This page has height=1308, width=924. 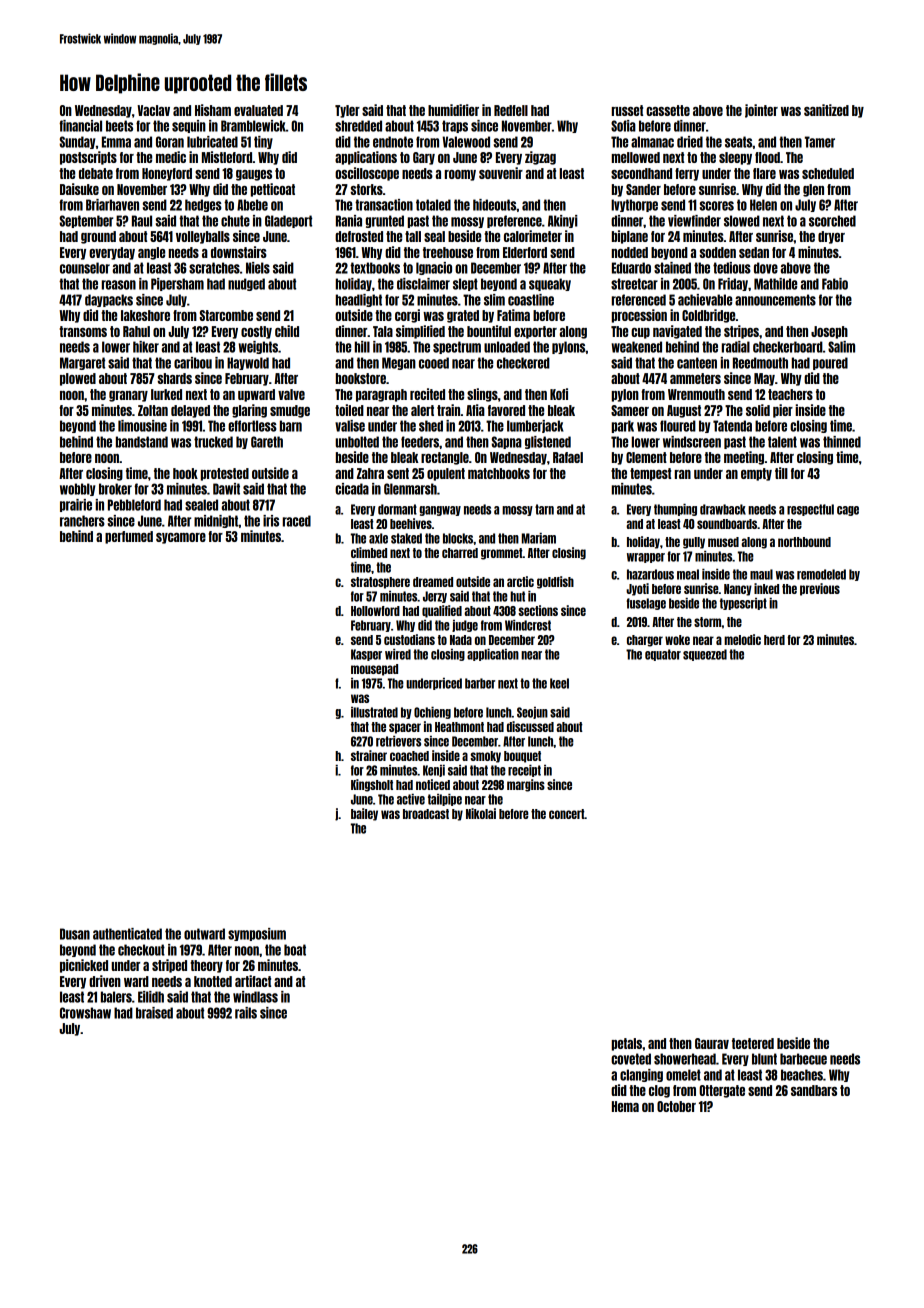 I want to click on sanitized, so click(x=826, y=110).
